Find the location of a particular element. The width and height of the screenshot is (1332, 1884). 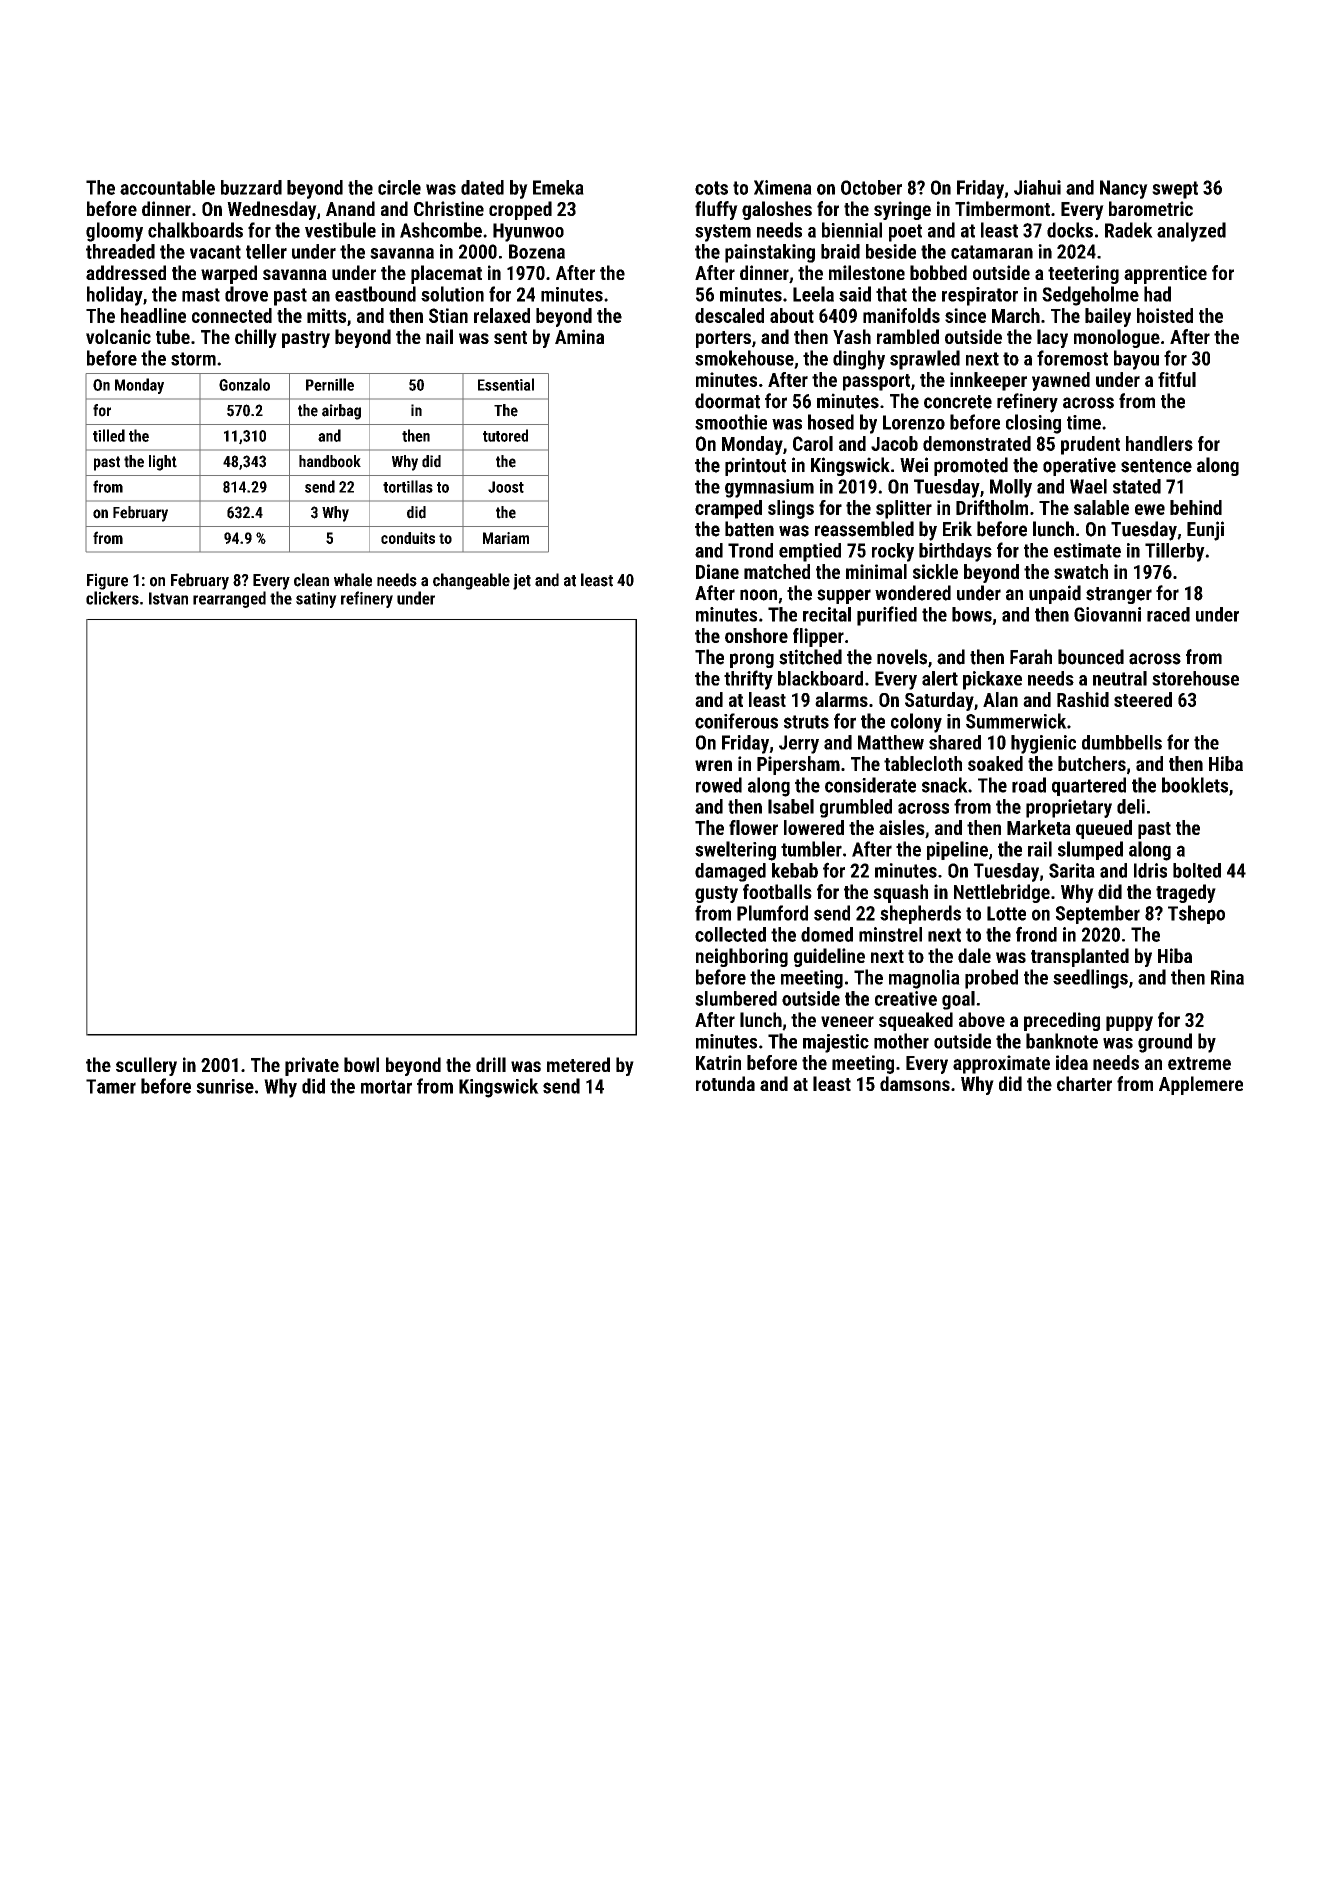

rotunda is located at coordinates (725, 1083).
